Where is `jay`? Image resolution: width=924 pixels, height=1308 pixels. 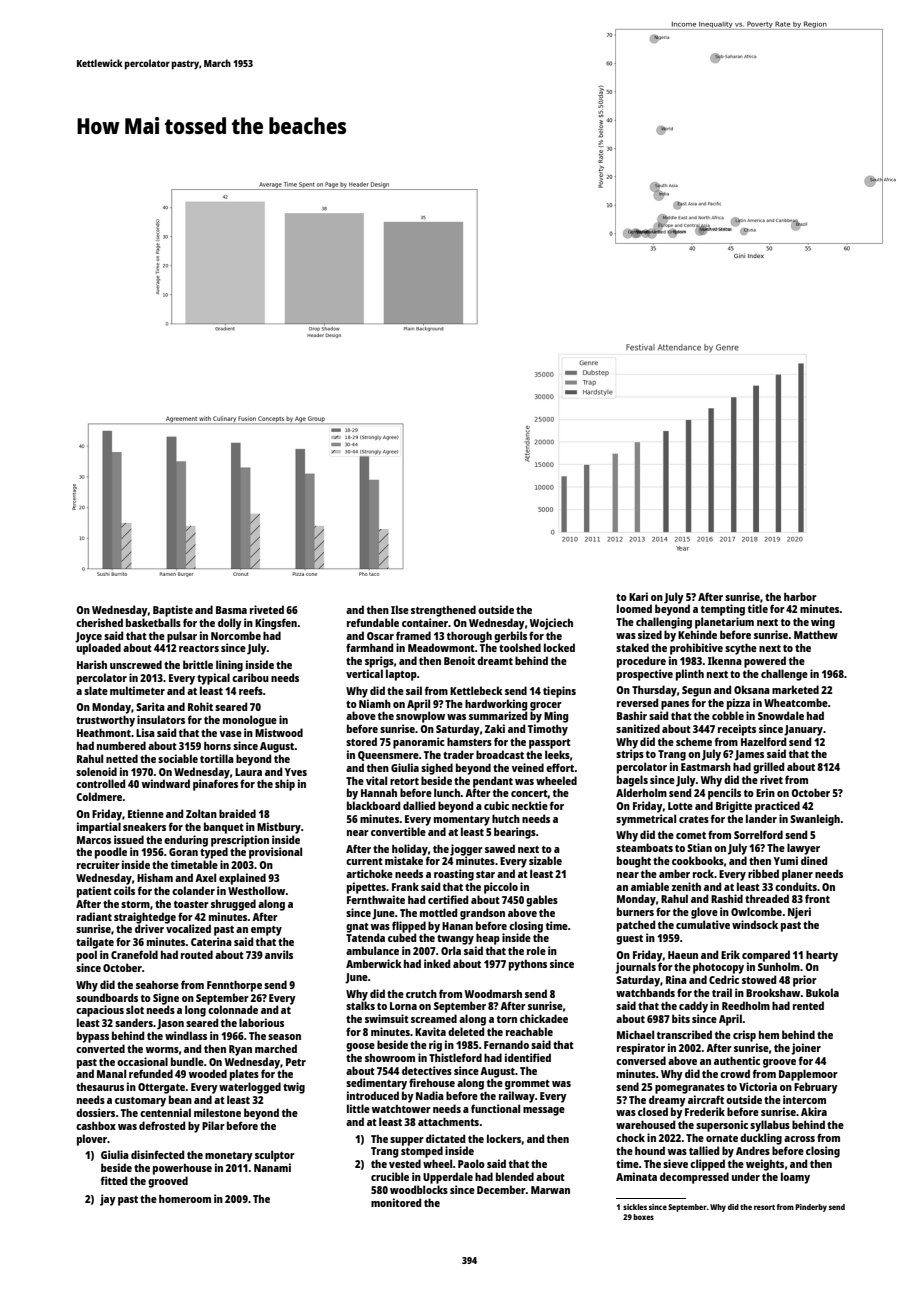 jay is located at coordinates (108, 1200).
